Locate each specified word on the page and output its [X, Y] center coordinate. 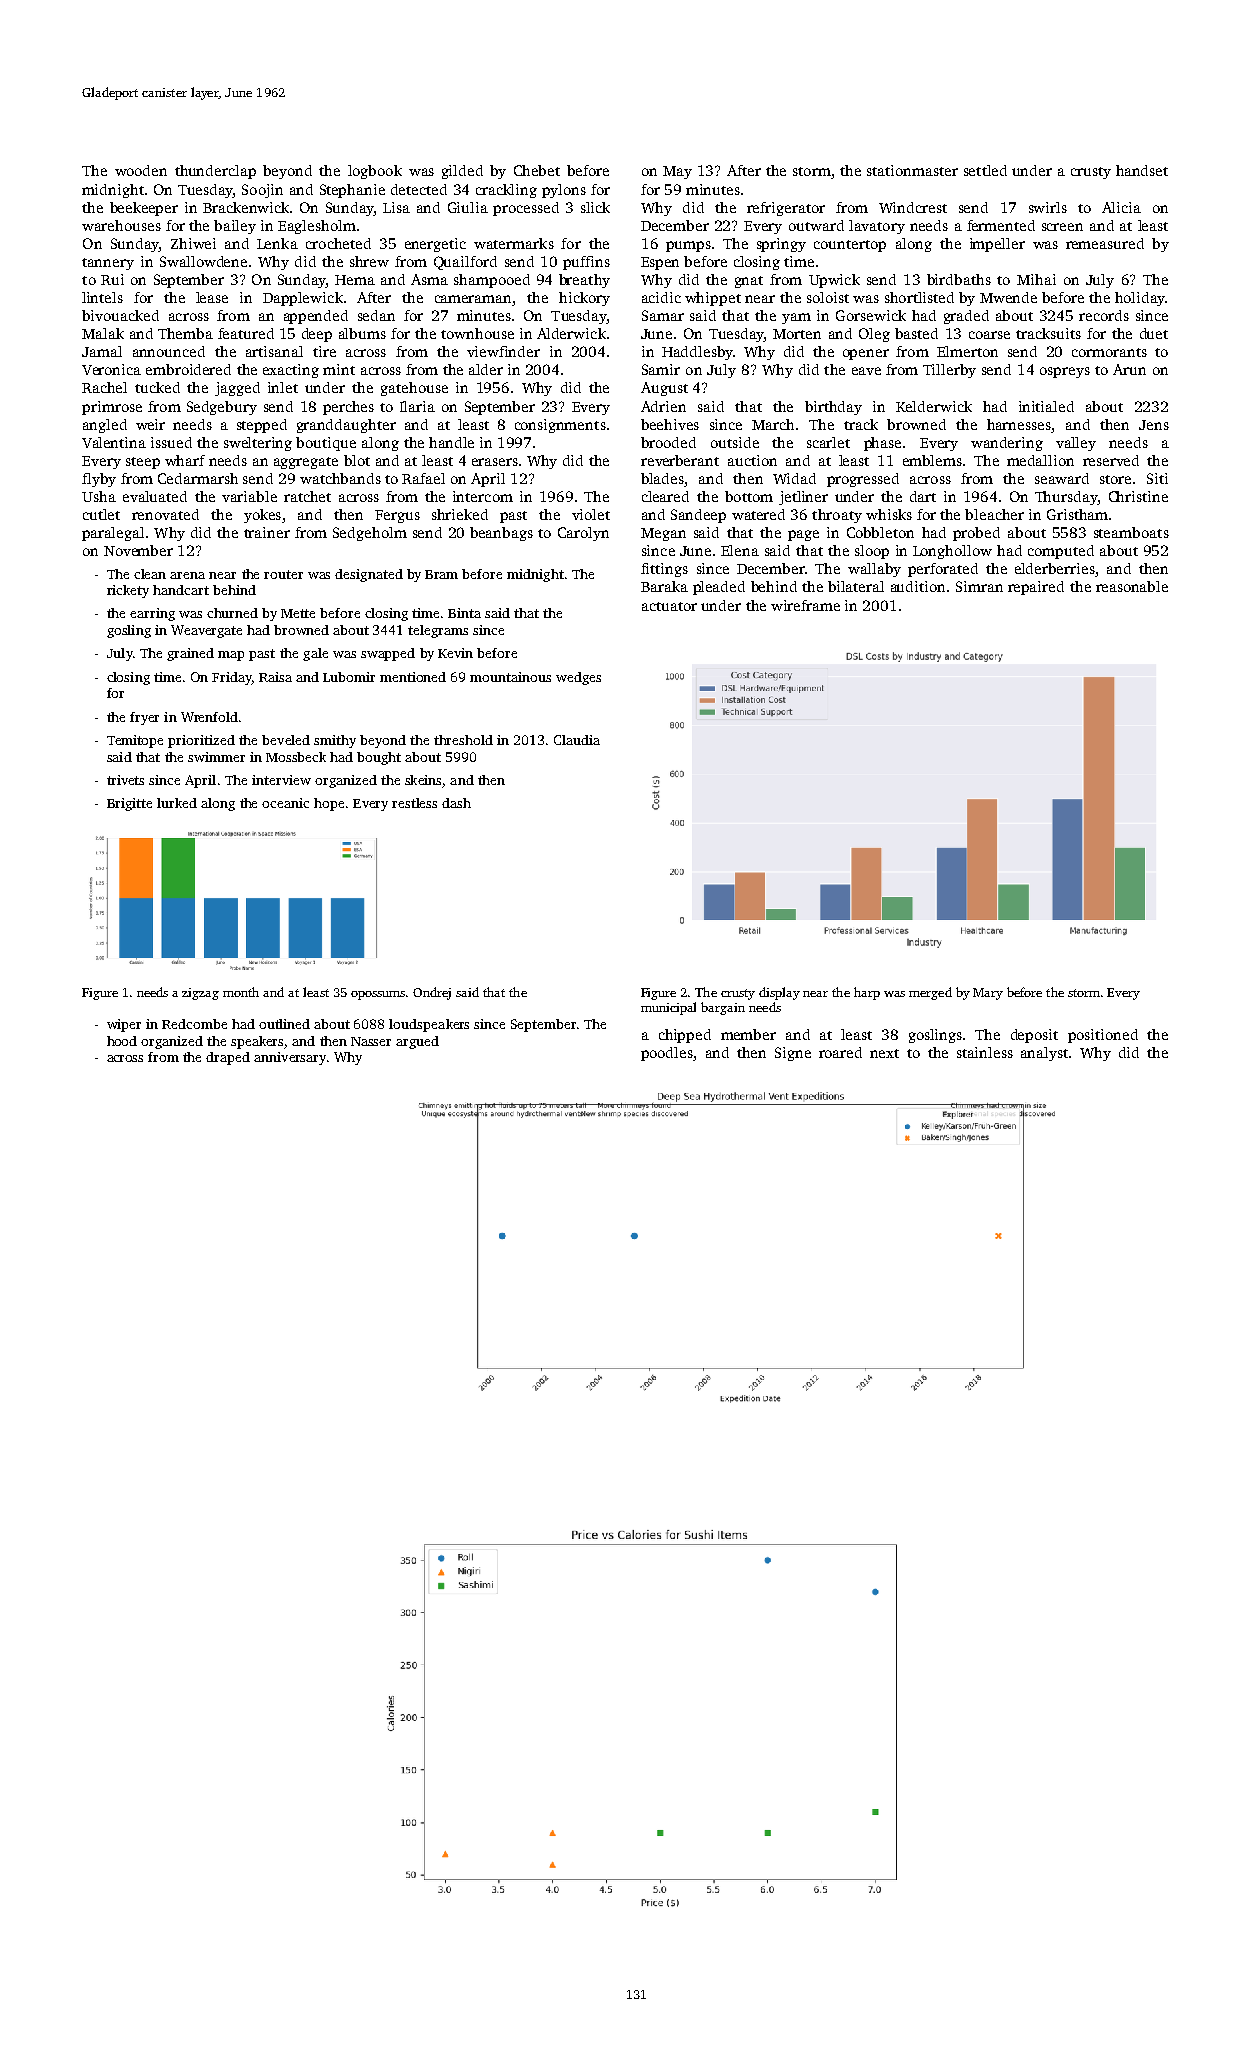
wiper [124, 1025]
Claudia [577, 740]
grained [190, 654]
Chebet [537, 170]
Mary [988, 994]
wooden [141, 170]
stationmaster [912, 170]
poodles [667, 1054]
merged [930, 993]
